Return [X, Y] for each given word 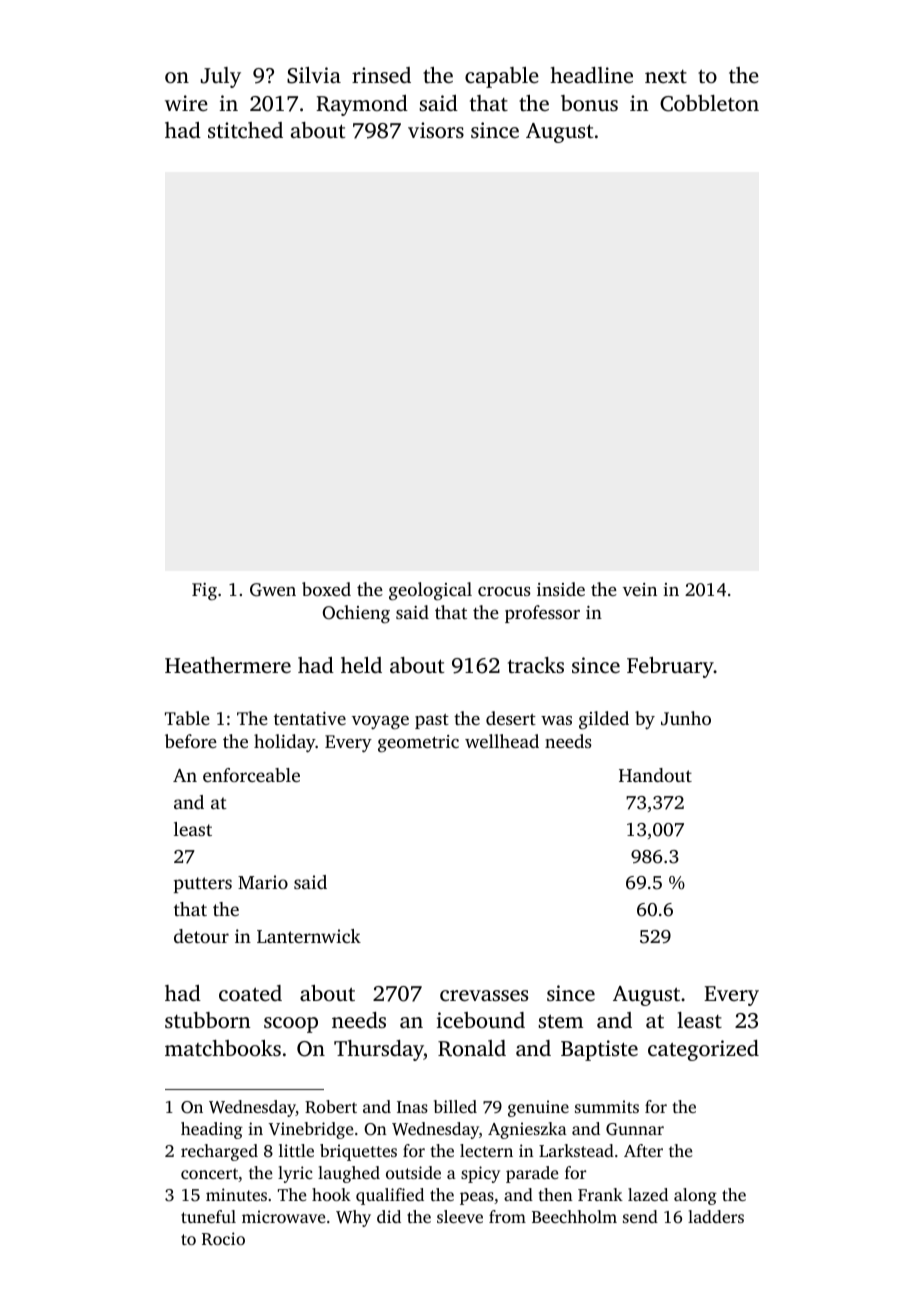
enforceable [251, 775]
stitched [245, 130]
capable [502, 77]
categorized [703, 1050]
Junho [686, 718]
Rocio [223, 1239]
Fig [204, 591]
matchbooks [223, 1048]
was [556, 720]
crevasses [484, 995]
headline [592, 75]
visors [436, 130]
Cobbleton [709, 103]
